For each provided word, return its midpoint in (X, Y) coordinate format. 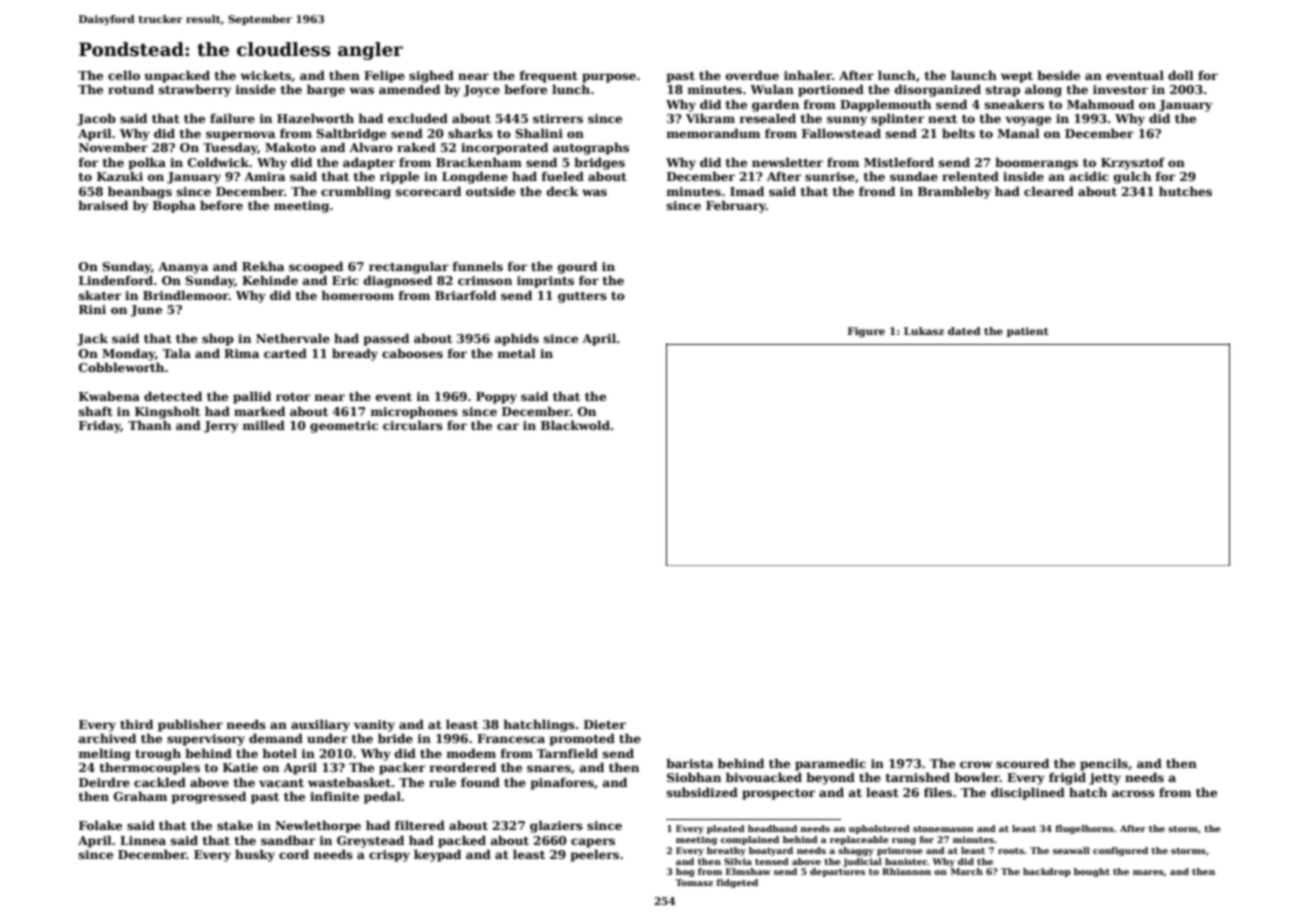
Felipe (384, 76)
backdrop (1047, 872)
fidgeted (737, 883)
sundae (914, 176)
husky (255, 855)
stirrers (558, 118)
